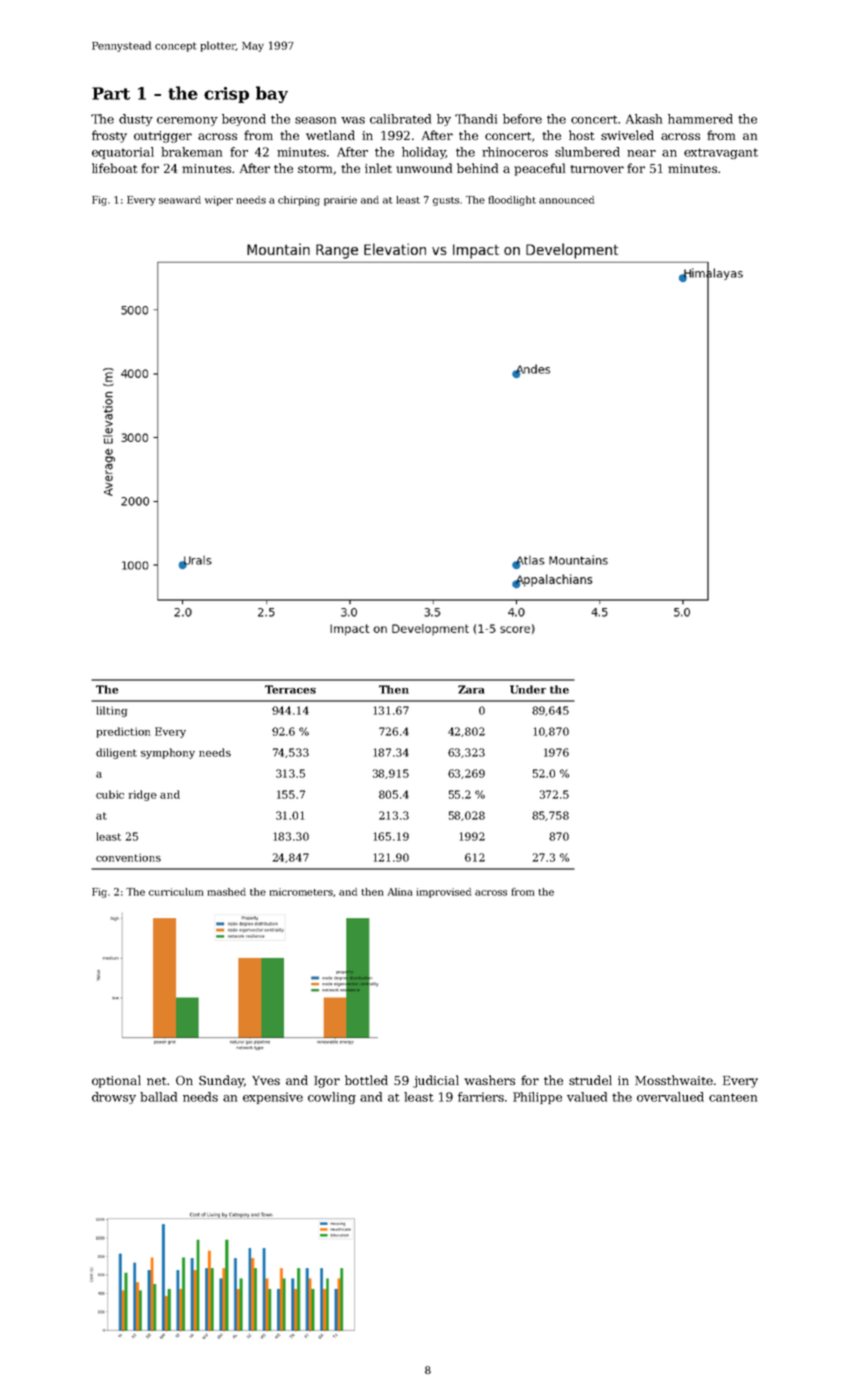 The height and width of the page is (1400, 849). Describe the element at coordinates (528, 689) in the page. I see `Under` at that location.
